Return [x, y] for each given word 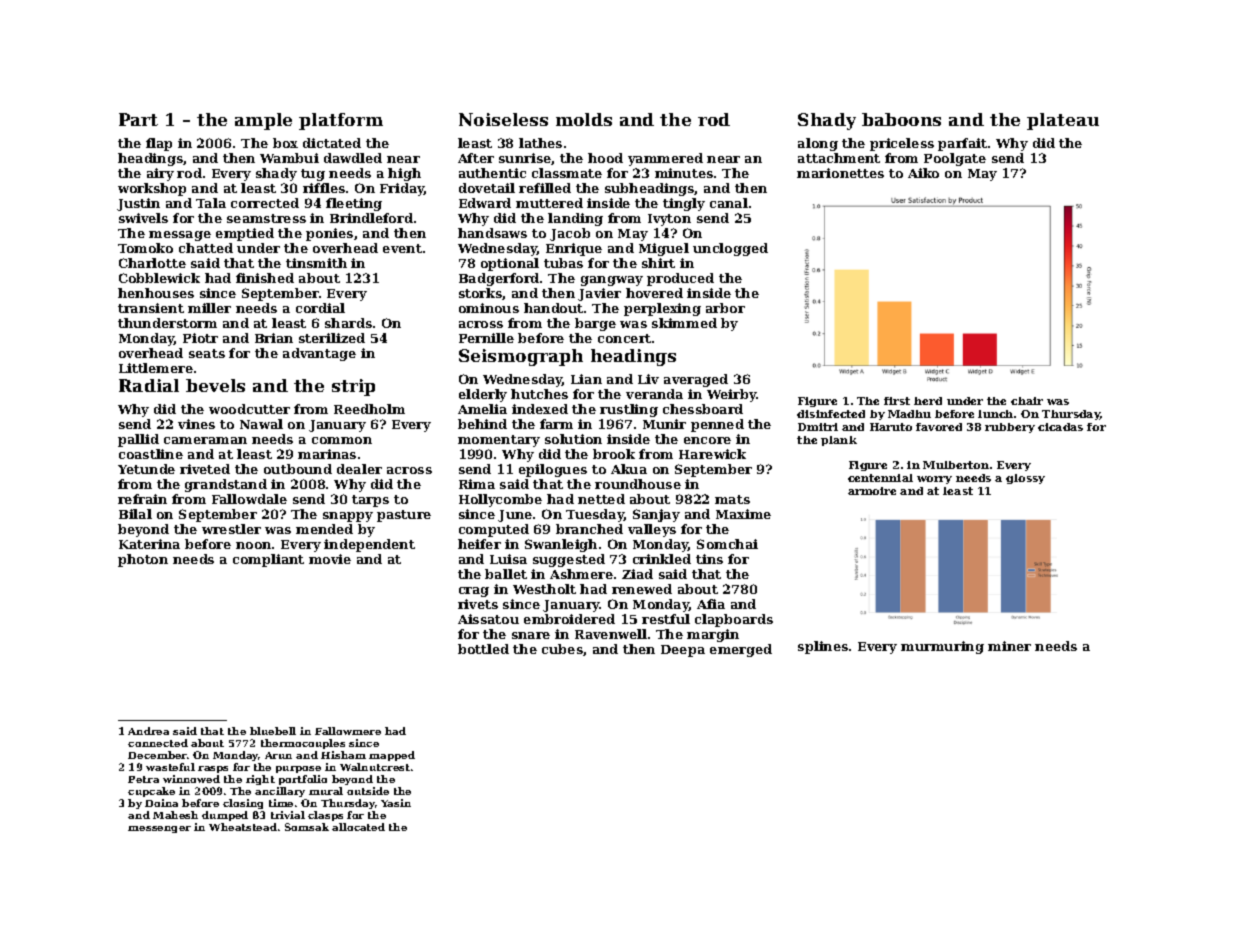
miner [1009, 646]
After [476, 158]
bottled [483, 649]
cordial [320, 308]
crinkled [662, 559]
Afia [711, 604]
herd [928, 401]
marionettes [840, 173]
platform [341, 121]
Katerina [149, 544]
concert [624, 338]
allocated [358, 827]
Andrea [148, 731]
